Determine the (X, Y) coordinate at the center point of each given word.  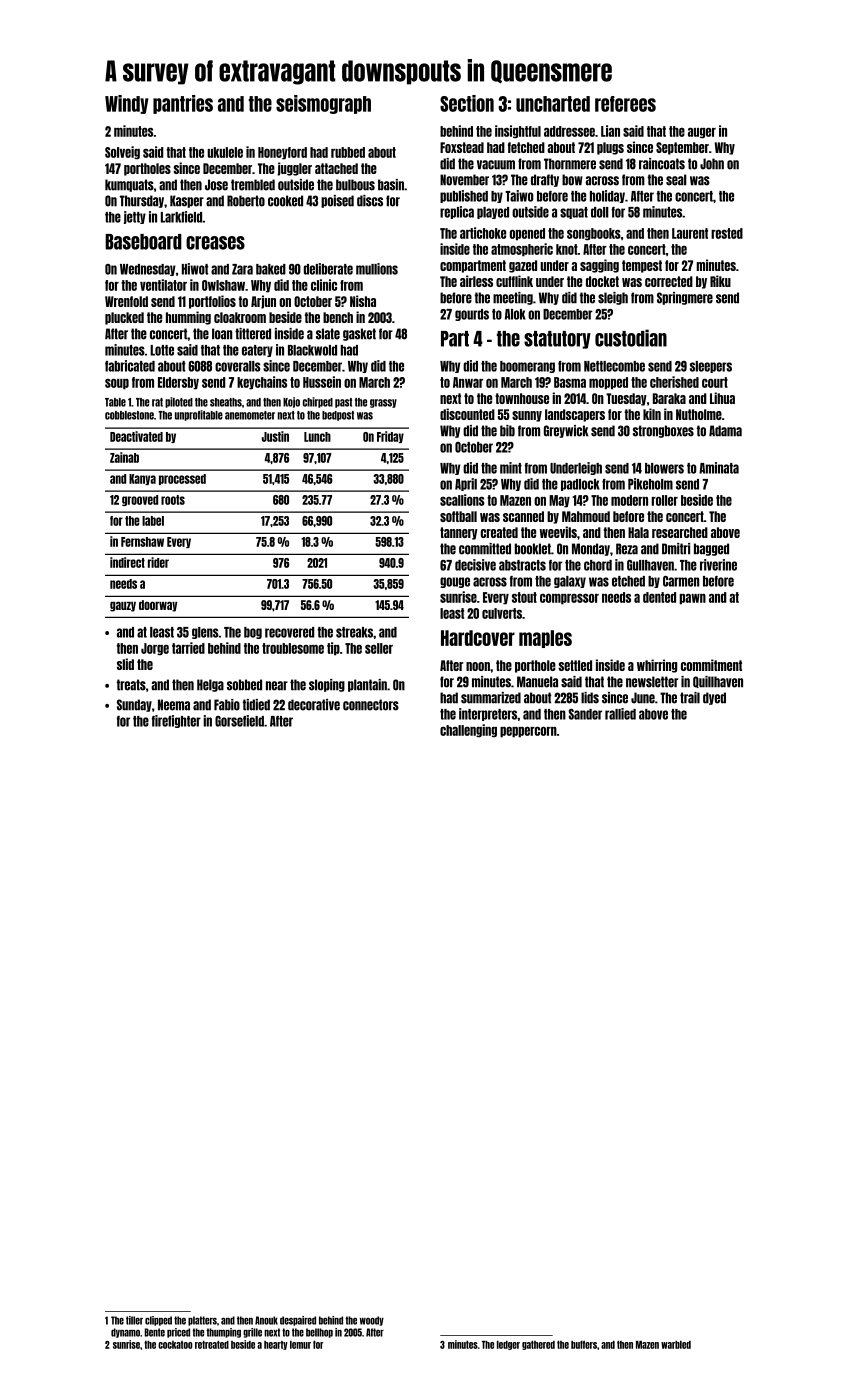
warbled (676, 1345)
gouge (455, 582)
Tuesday (626, 399)
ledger (508, 1345)
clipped (158, 1321)
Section (467, 103)
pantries (183, 104)
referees (625, 104)
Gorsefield (239, 721)
